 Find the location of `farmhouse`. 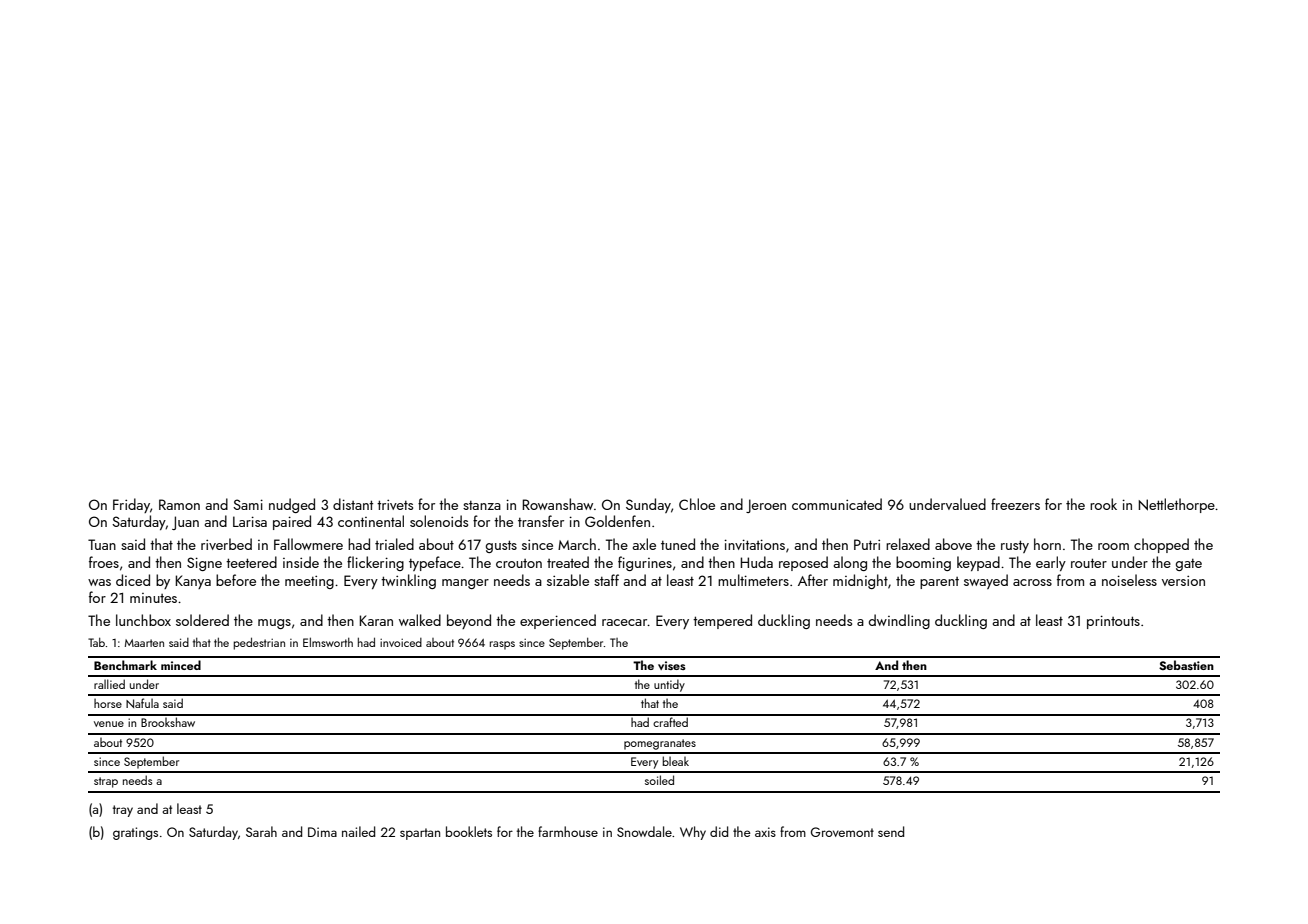

farmhouse is located at coordinates (568, 831).
